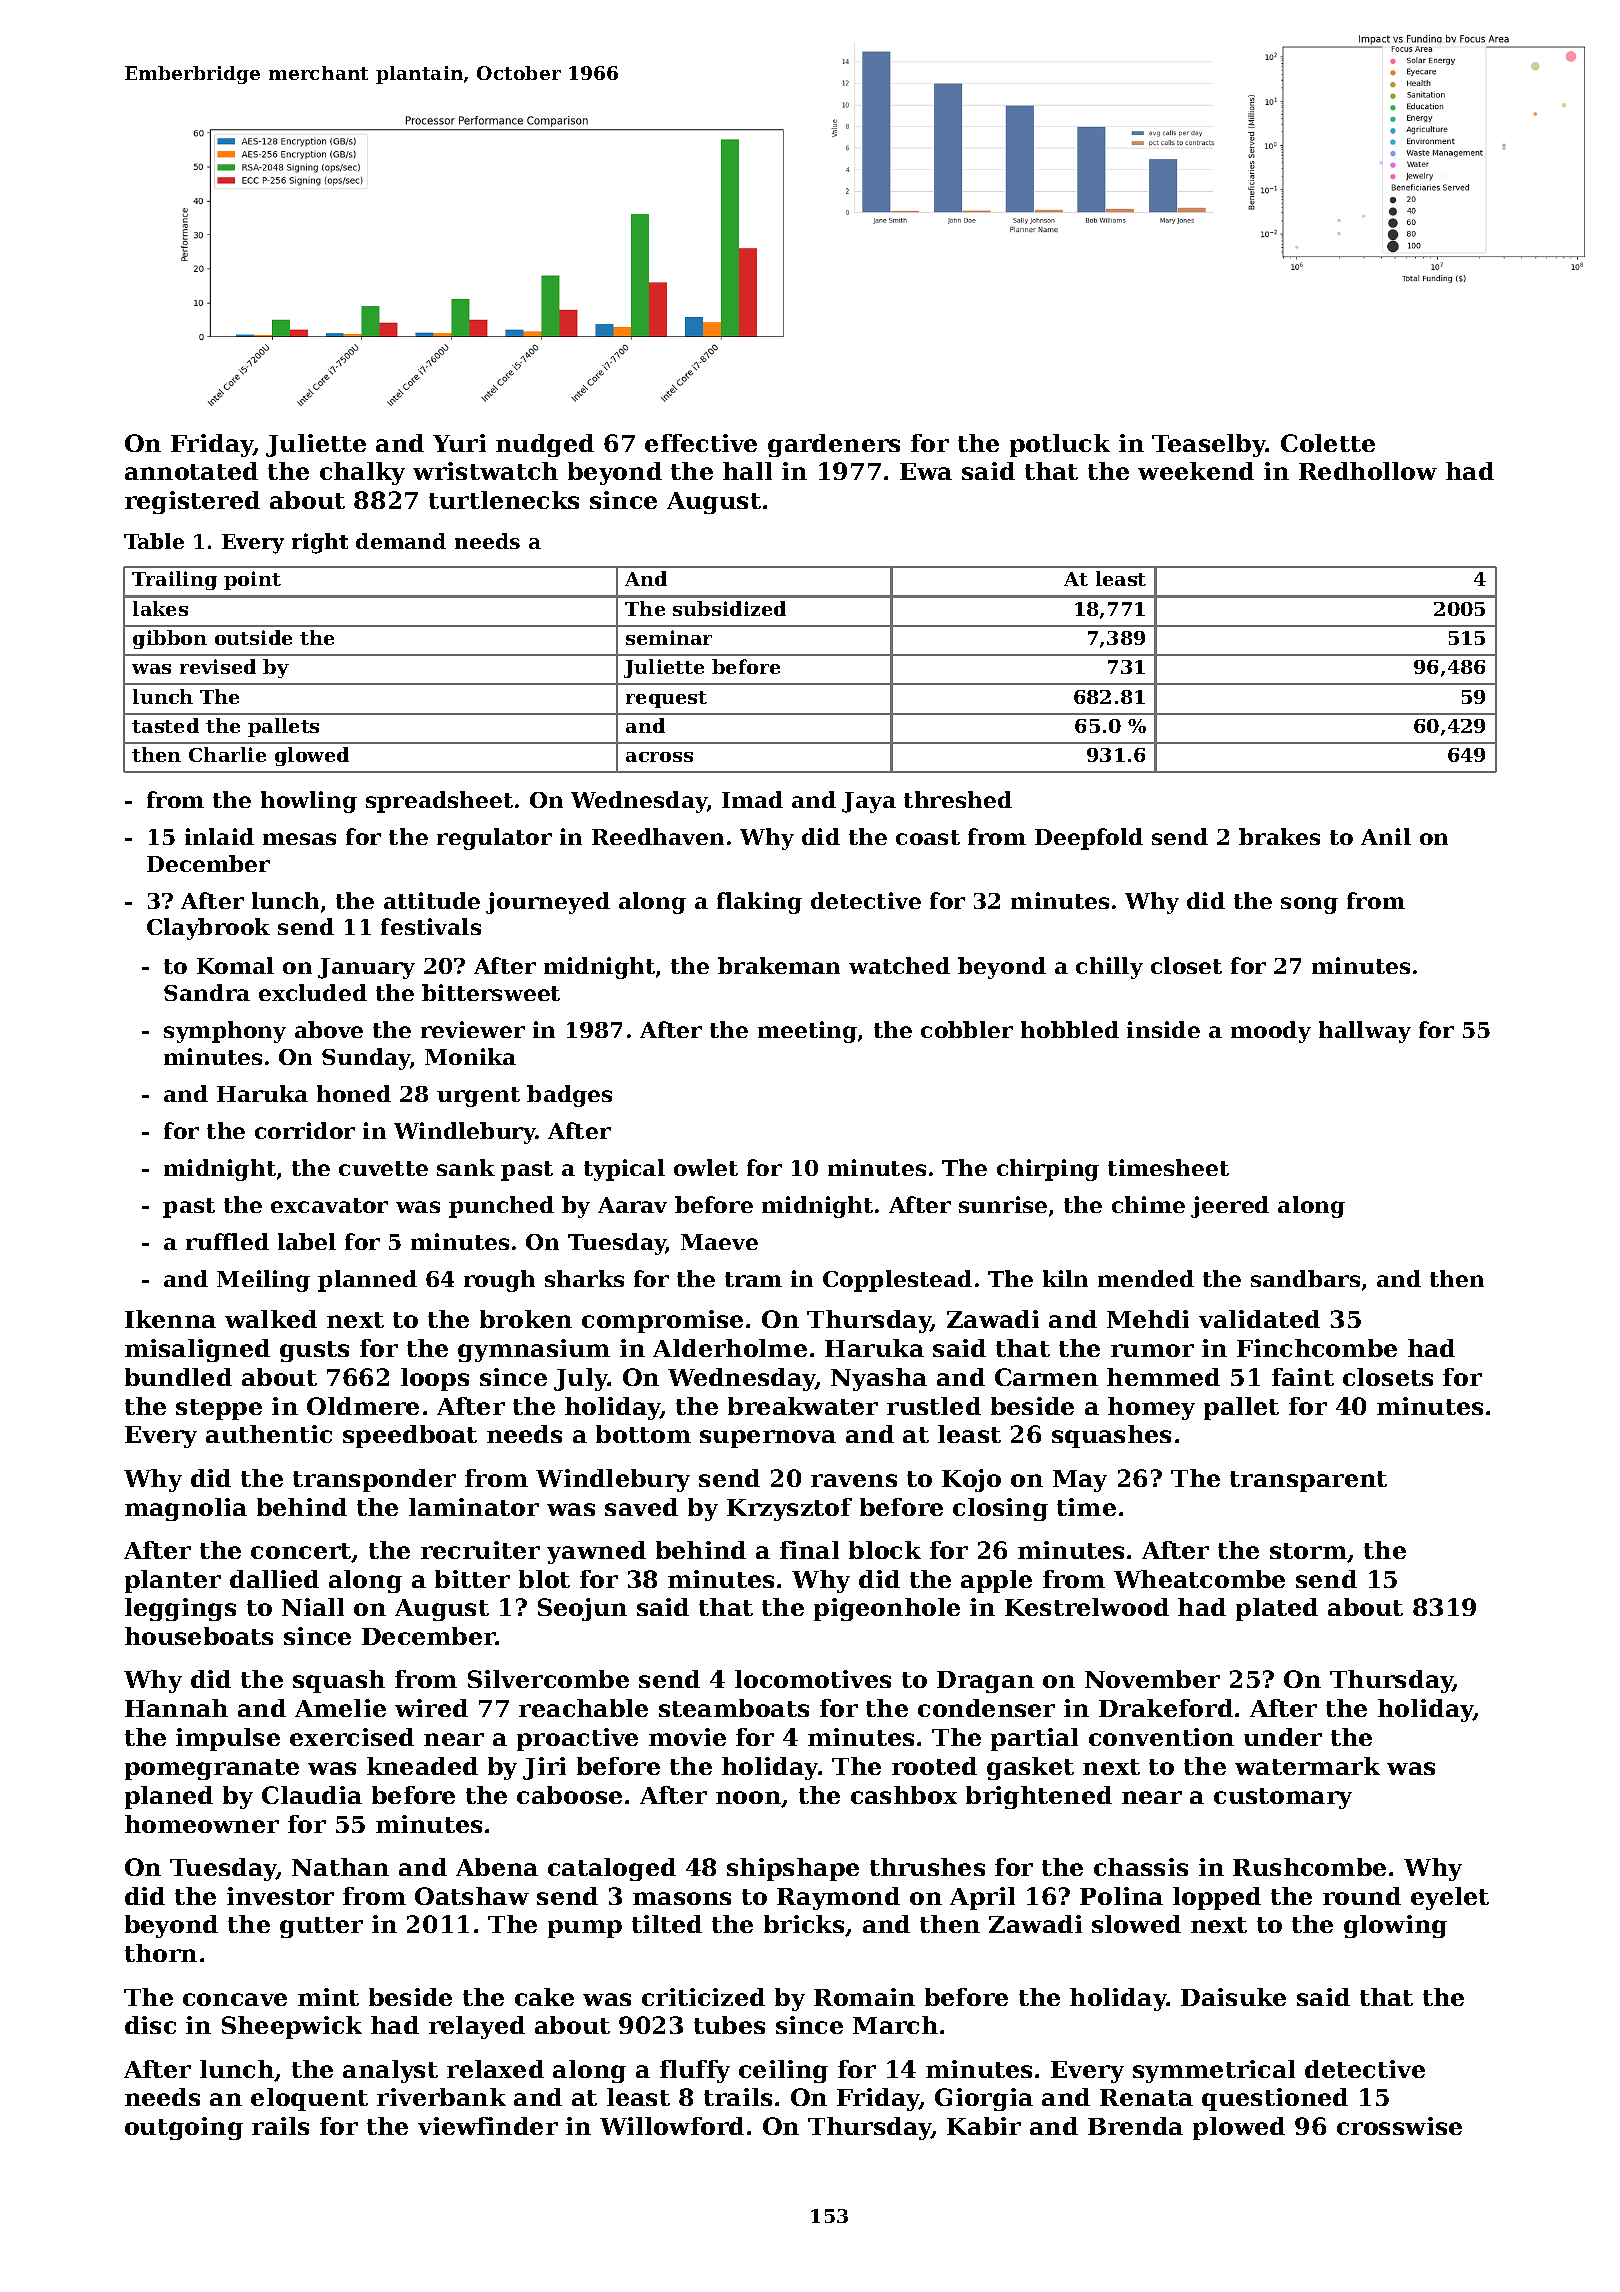 The width and height of the screenshot is (1620, 2292). What do you see at coordinates (701, 443) in the screenshot?
I see `effective` at bounding box center [701, 443].
